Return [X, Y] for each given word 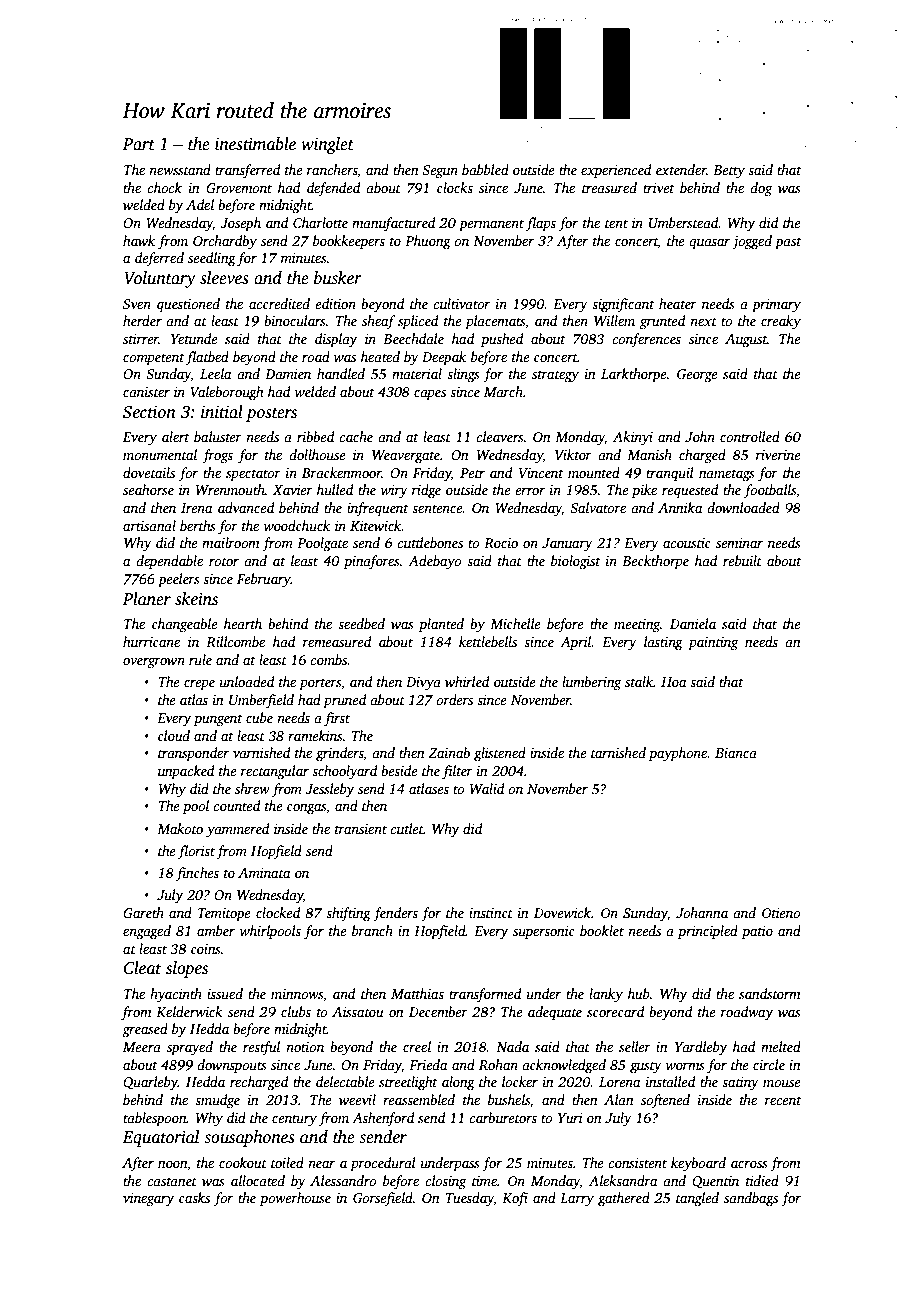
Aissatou [358, 1012]
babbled [485, 169]
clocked [278, 912]
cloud [174, 735]
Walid [487, 788]
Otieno [781, 913]
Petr [472, 473]
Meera [142, 1047]
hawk [139, 240]
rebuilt [742, 560]
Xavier [293, 490]
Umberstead [684, 222]
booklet [602, 930]
